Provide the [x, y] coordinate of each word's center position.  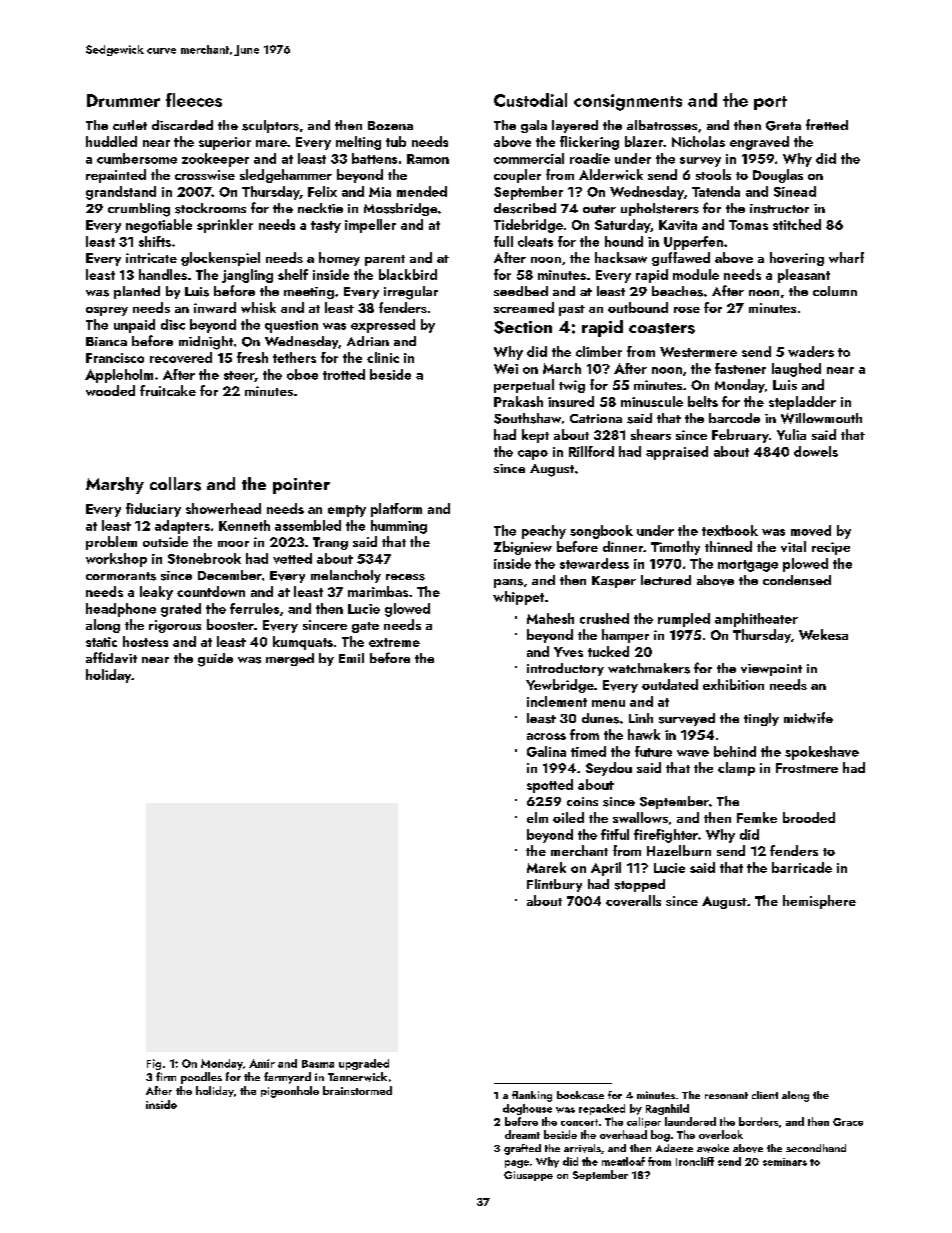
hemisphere [819, 902]
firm [166, 1076]
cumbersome [137, 158]
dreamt [522, 1134]
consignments [628, 102]
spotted [550, 786]
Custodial [530, 100]
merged [290, 659]
